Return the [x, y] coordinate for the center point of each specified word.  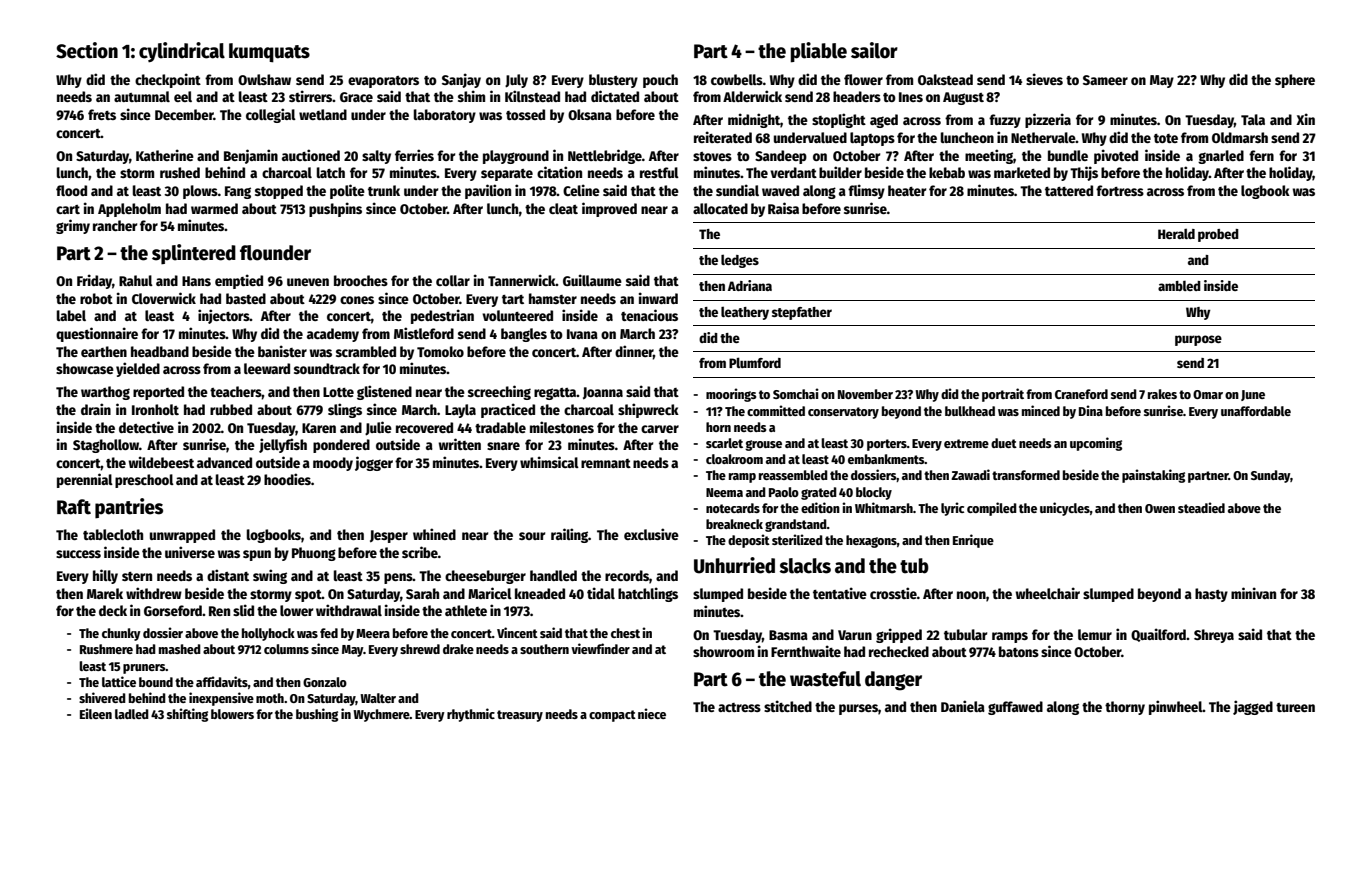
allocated [720, 208]
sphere [1295, 81]
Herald [1176, 233]
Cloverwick [164, 298]
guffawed [1015, 708]
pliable [818, 52]
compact [612, 716]
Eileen [96, 713]
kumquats [269, 53]
